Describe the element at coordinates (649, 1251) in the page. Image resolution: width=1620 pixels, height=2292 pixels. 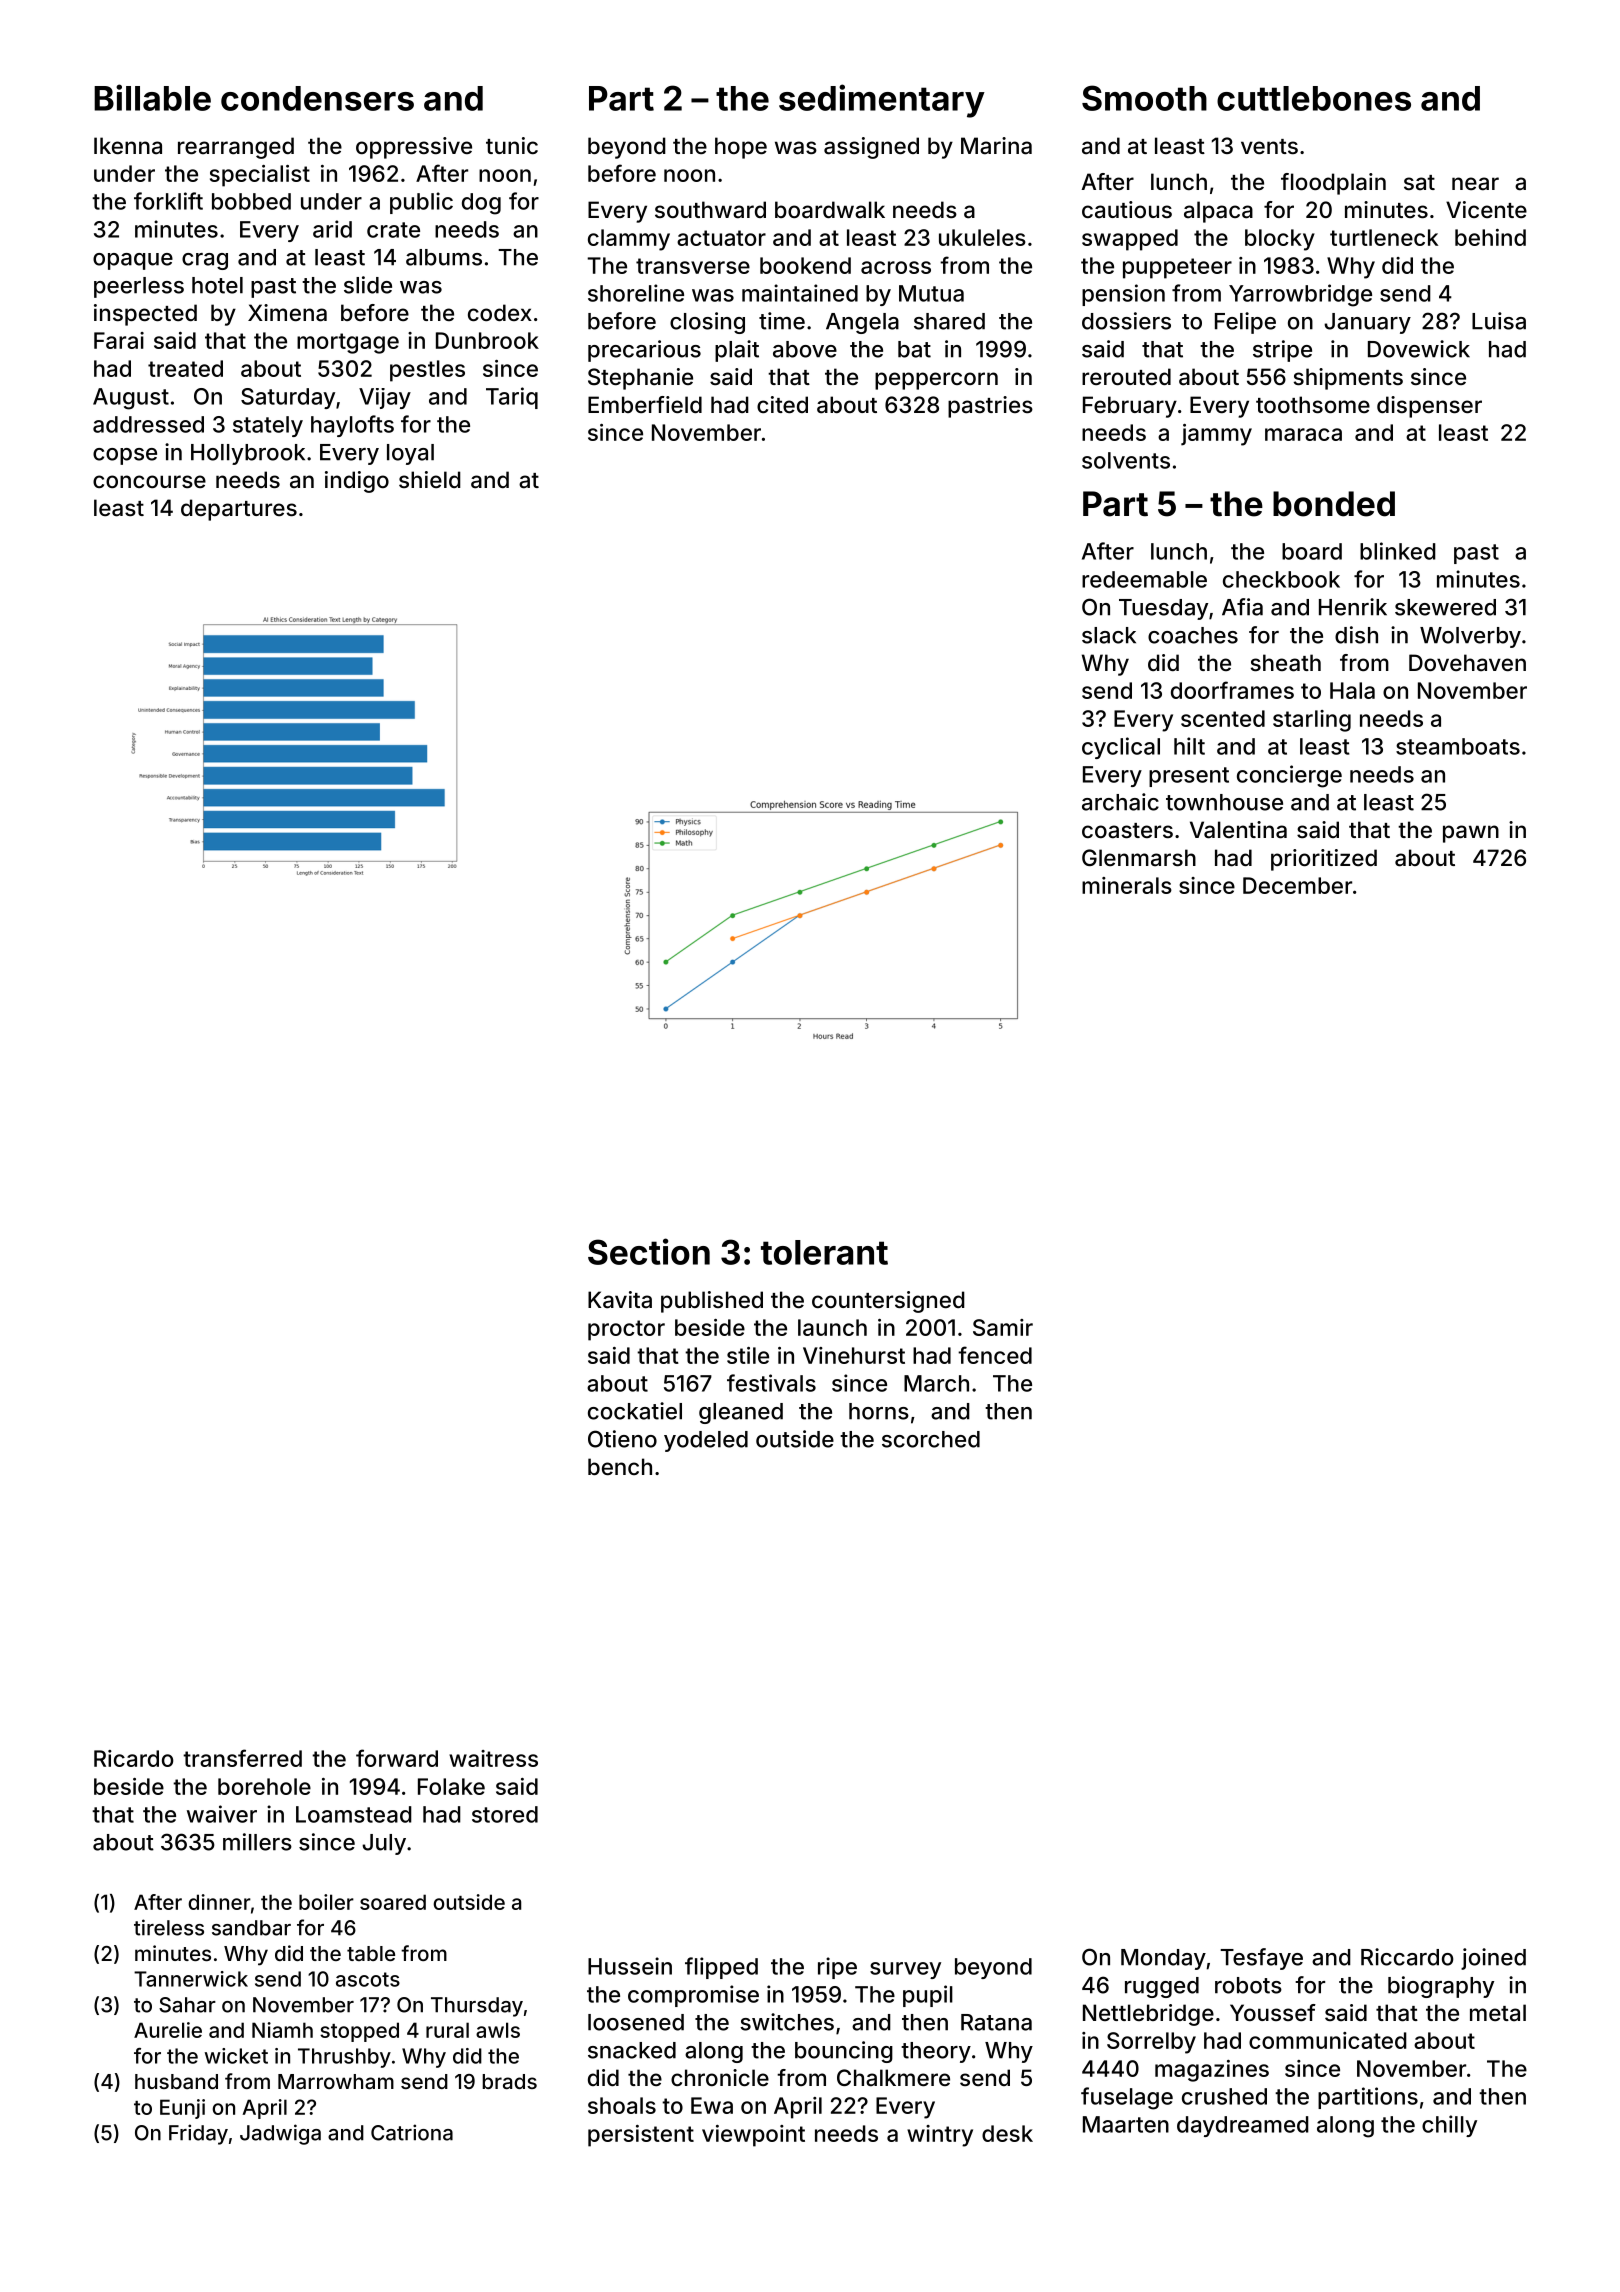
I see `Section` at that location.
